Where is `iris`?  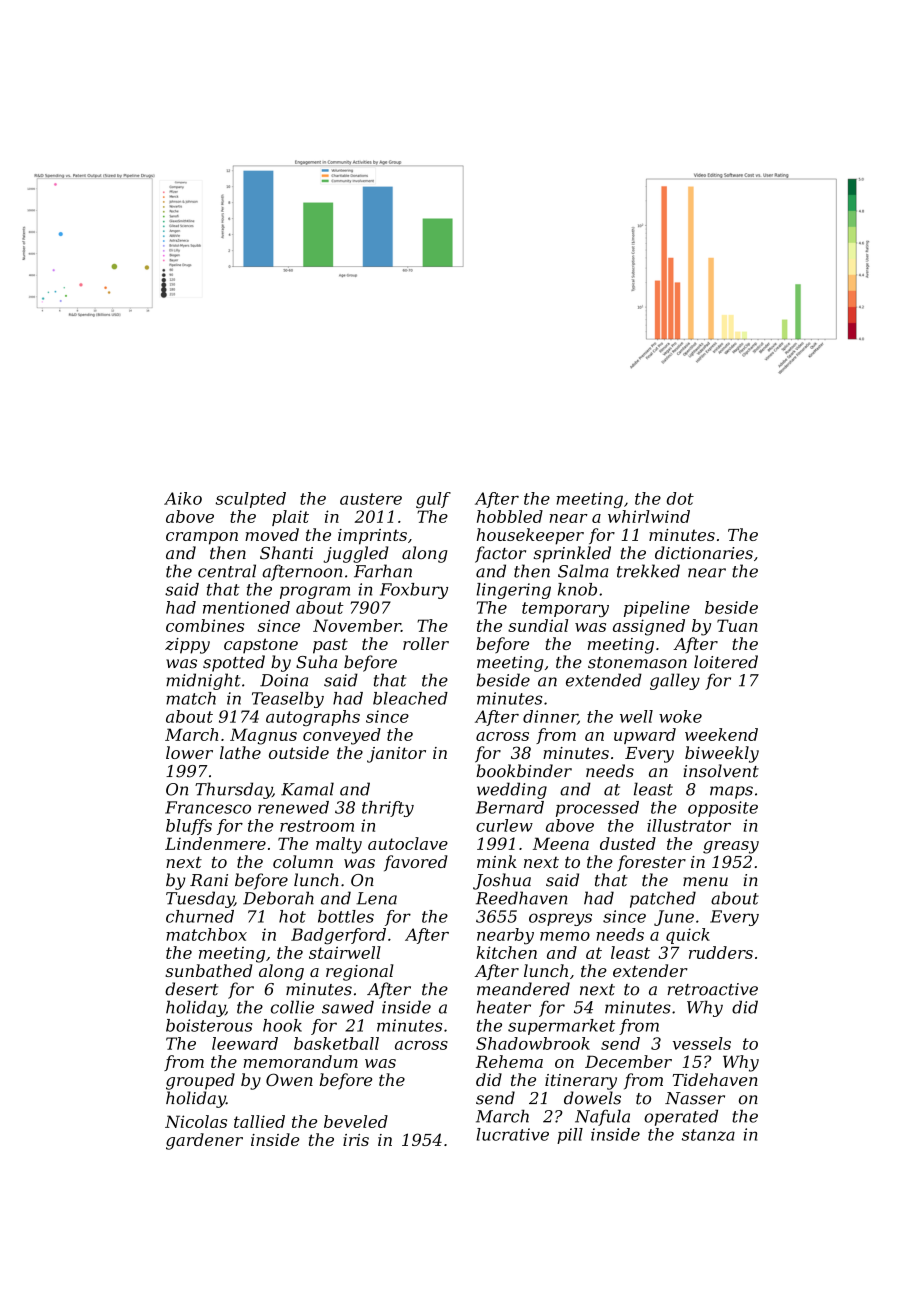 iris is located at coordinates (356, 1140).
